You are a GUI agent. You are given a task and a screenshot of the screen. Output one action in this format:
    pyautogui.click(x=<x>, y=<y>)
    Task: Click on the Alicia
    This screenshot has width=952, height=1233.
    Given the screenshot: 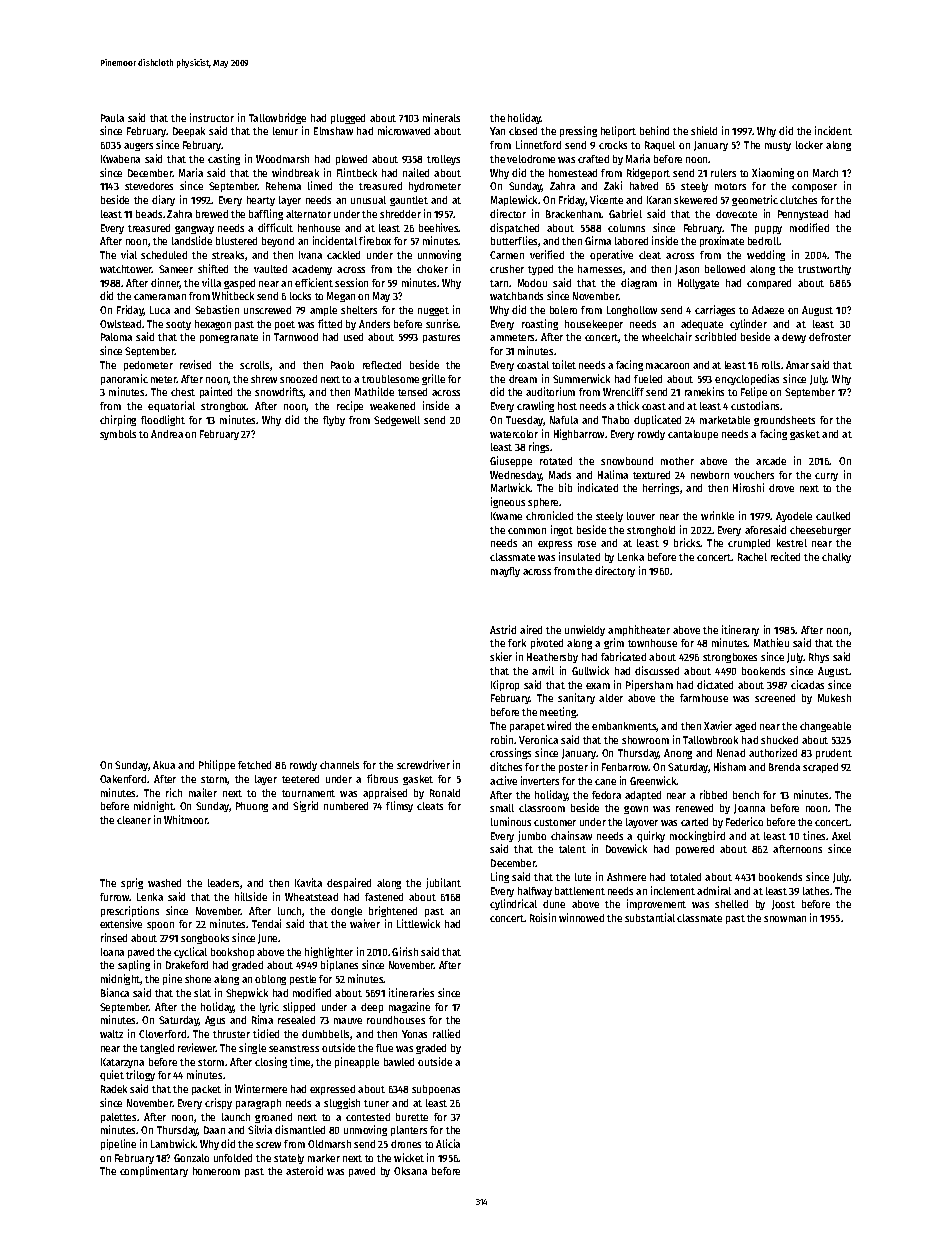 What is the action you would take?
    pyautogui.click(x=448, y=1143)
